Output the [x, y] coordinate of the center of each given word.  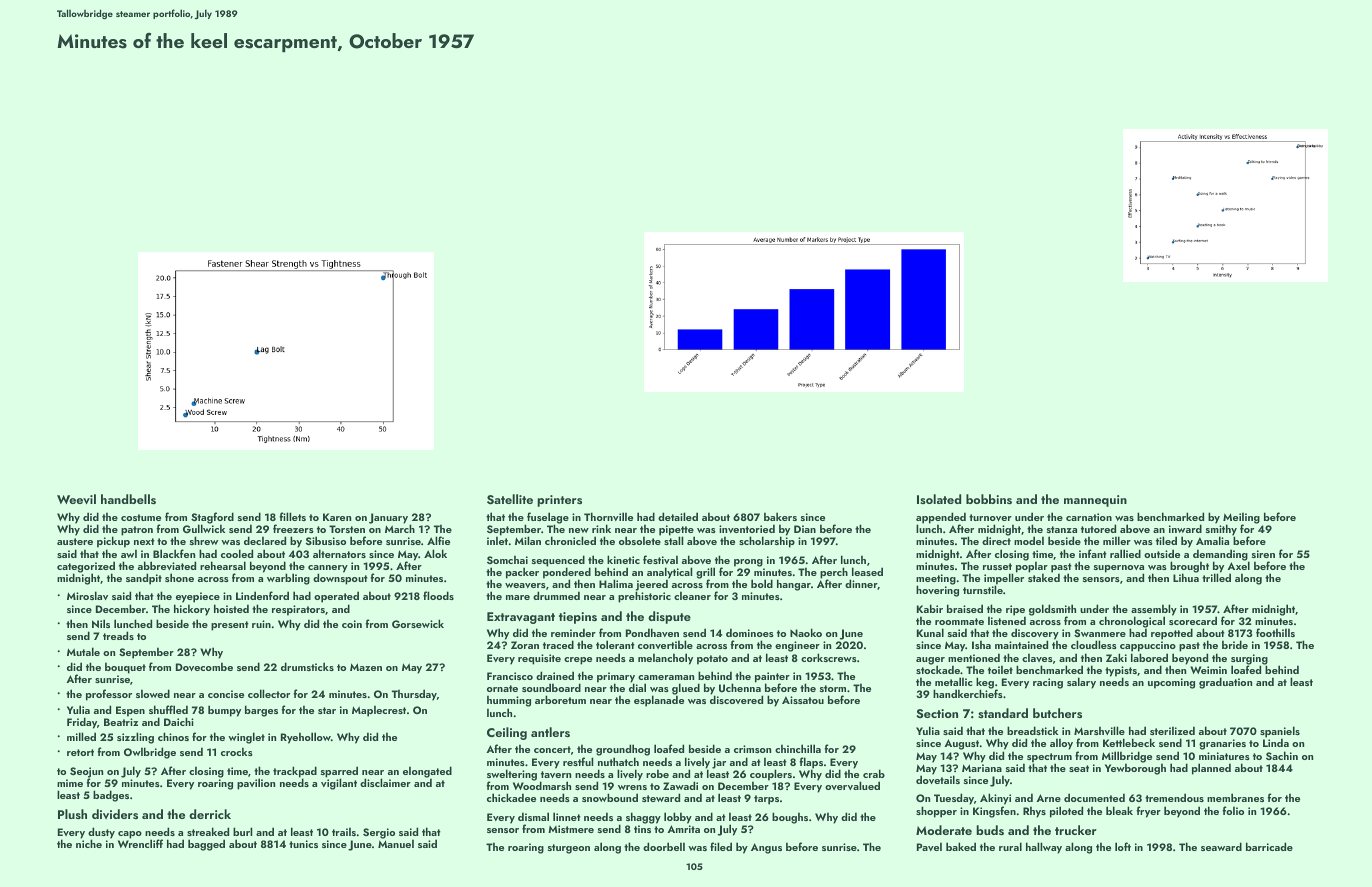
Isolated [939, 499]
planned [1211, 769]
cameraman [666, 677]
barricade [1269, 846]
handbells [128, 499]
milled [81, 736]
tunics [303, 844]
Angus [766, 848]
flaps [811, 763]
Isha [981, 644]
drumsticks [307, 666]
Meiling [1241, 518]
